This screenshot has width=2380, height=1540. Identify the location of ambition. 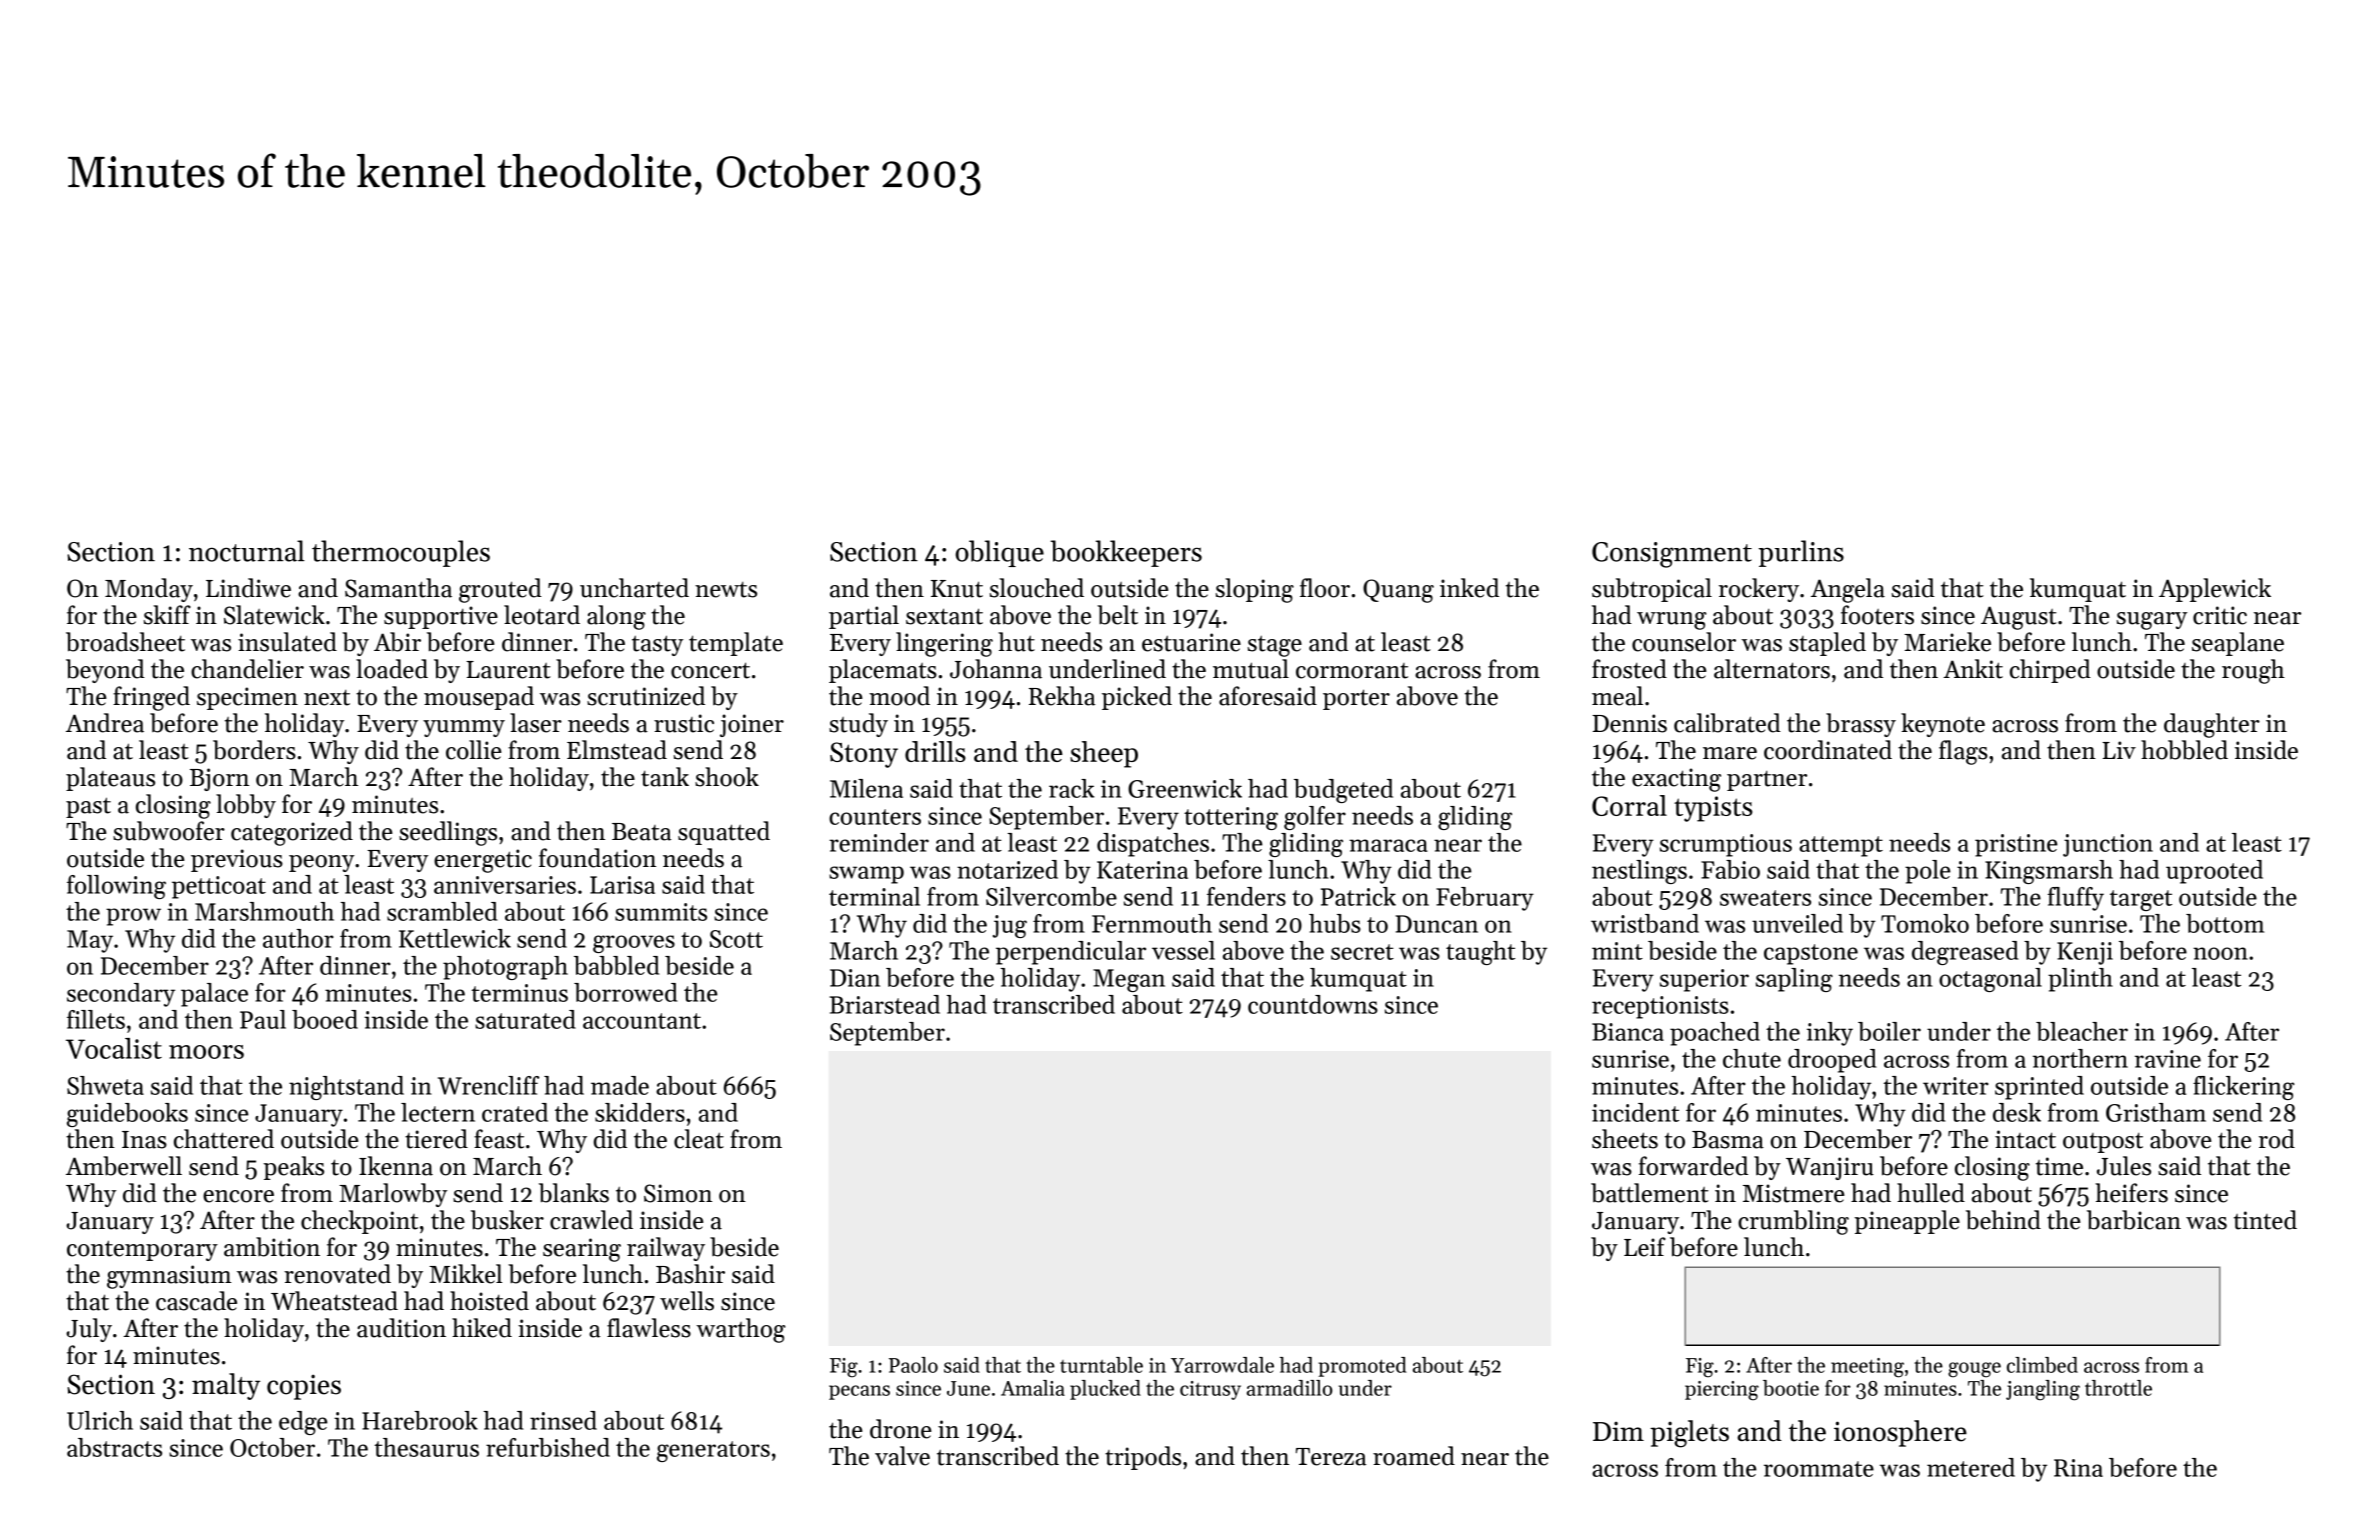
(272, 1247).
